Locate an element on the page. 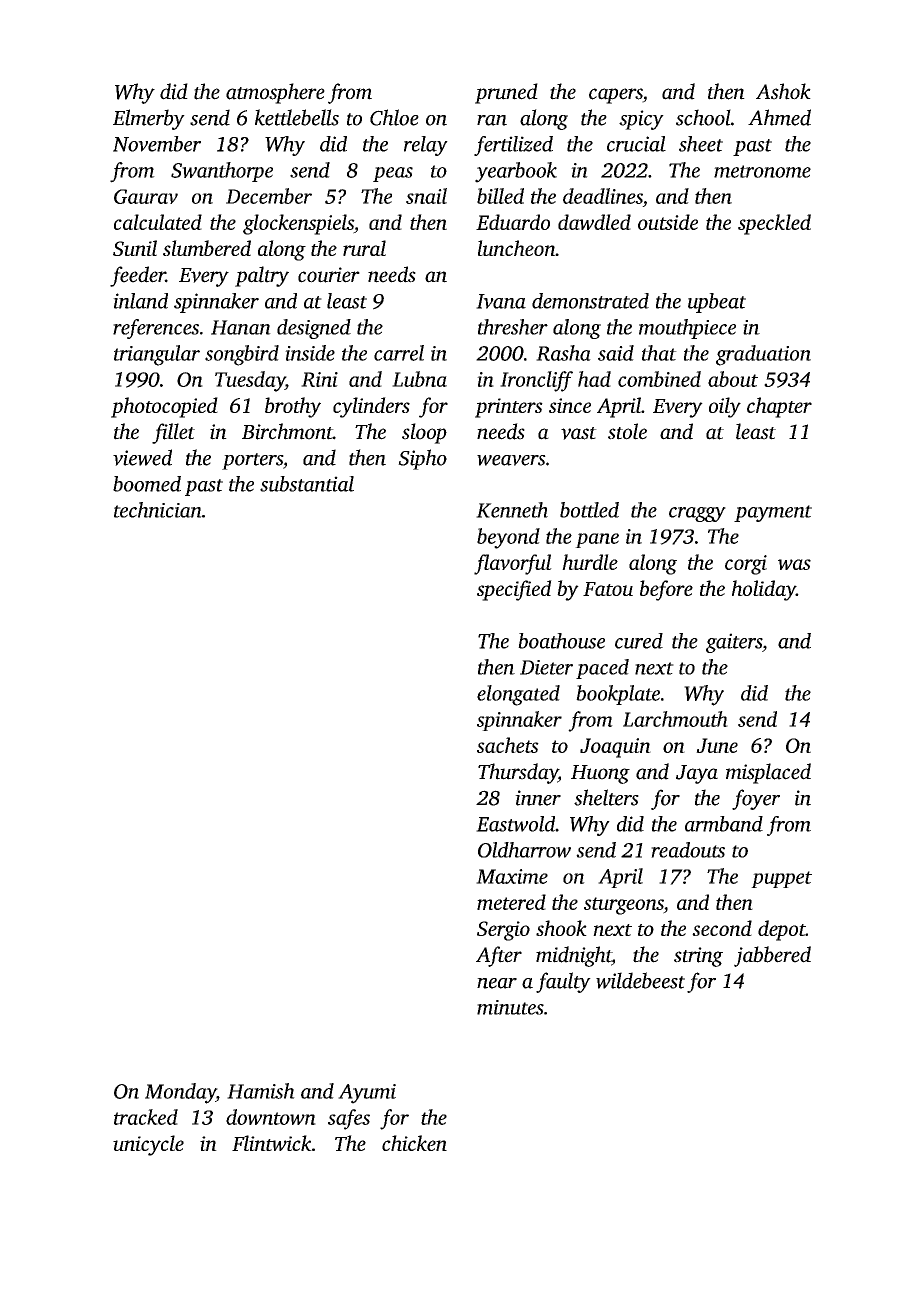 The height and width of the image is (1311, 924). Flintwick is located at coordinates (272, 1143).
